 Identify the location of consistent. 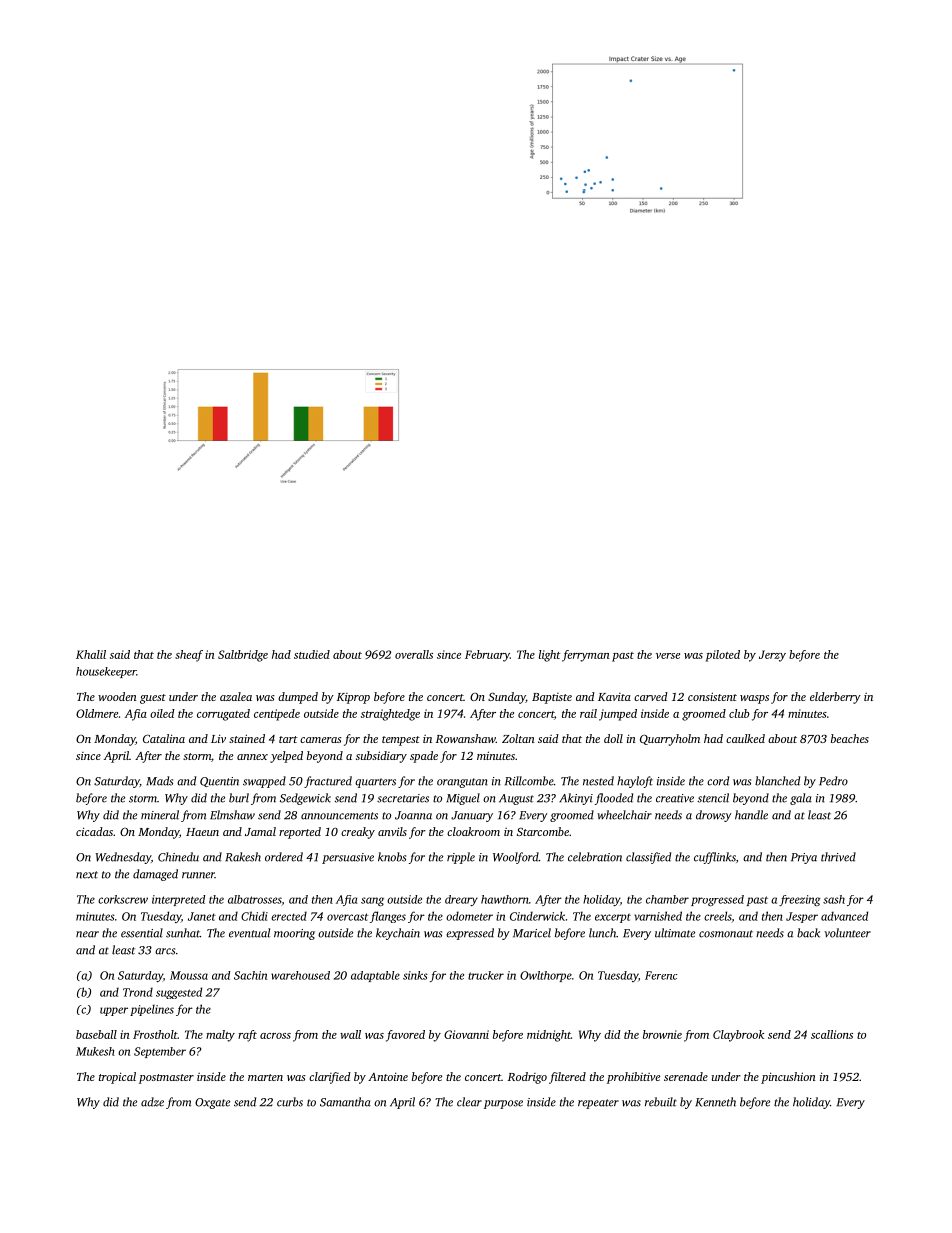
(712, 696).
